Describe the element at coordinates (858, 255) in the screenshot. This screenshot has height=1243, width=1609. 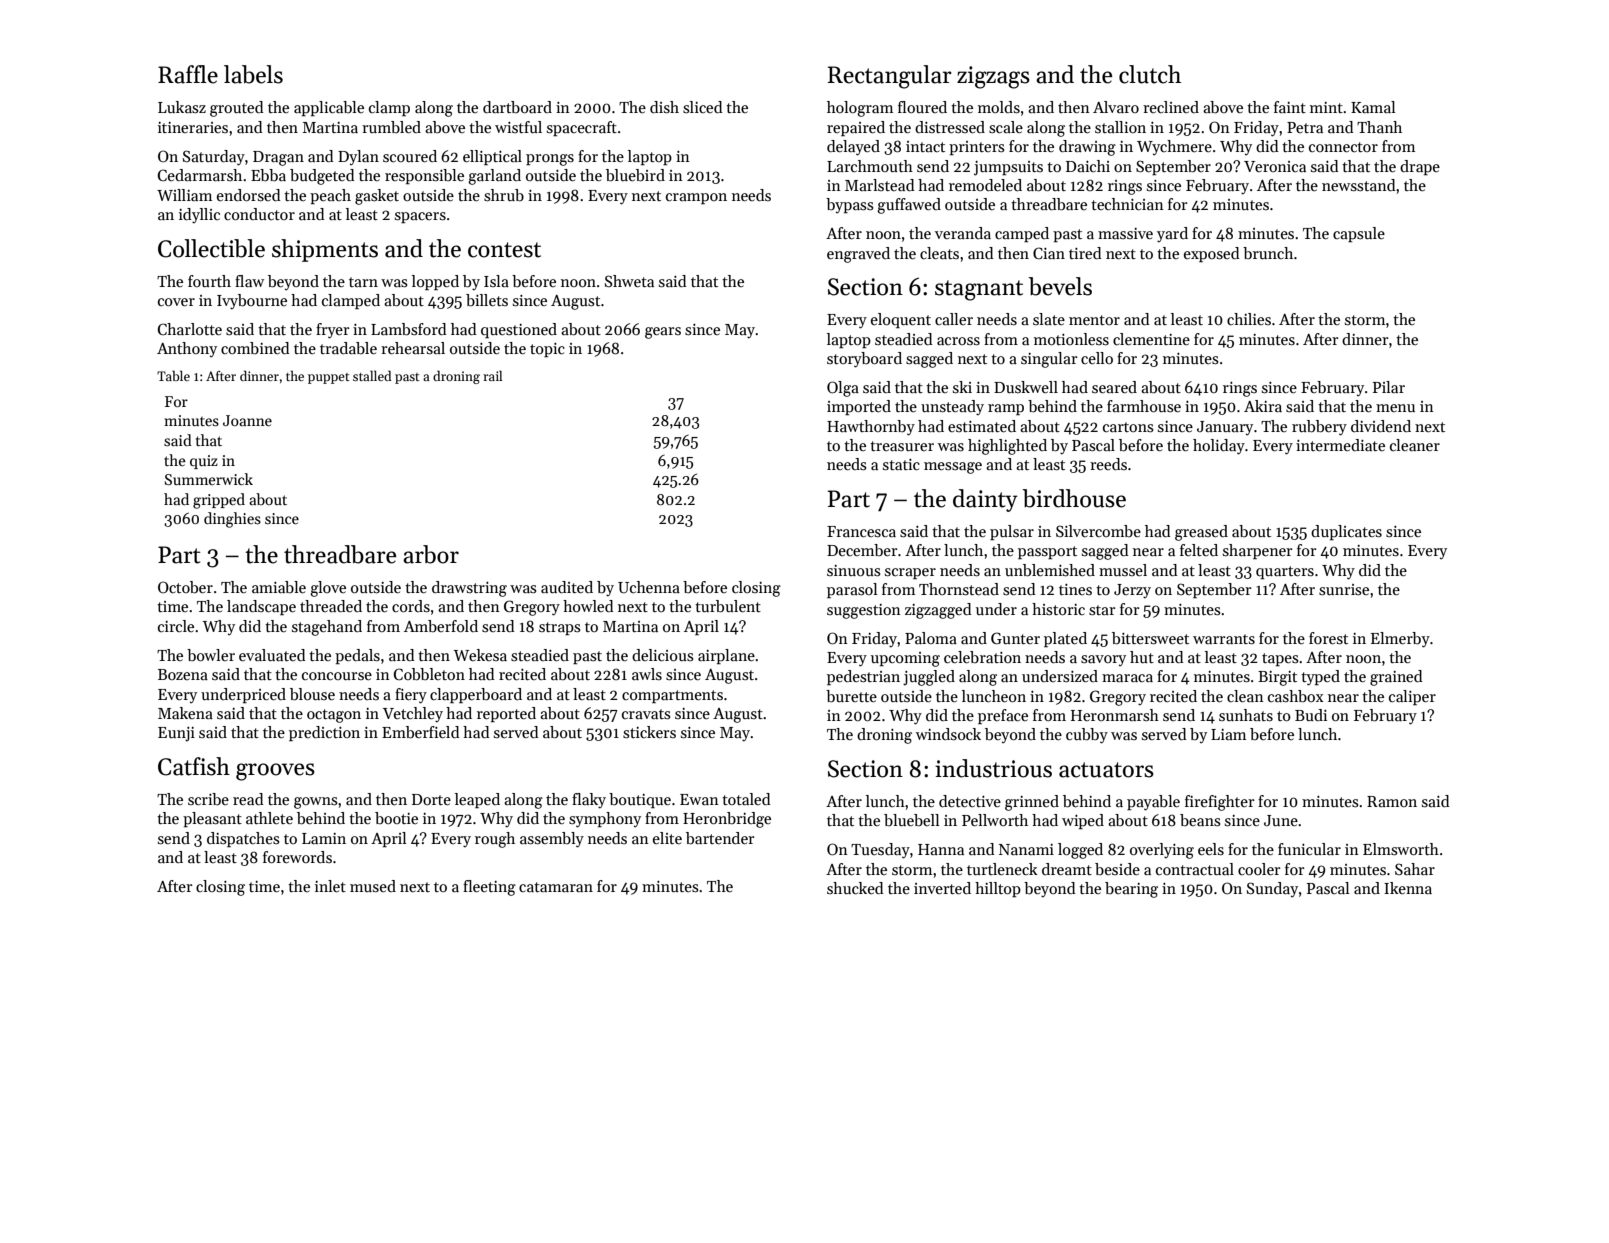
I see `engraved` at that location.
